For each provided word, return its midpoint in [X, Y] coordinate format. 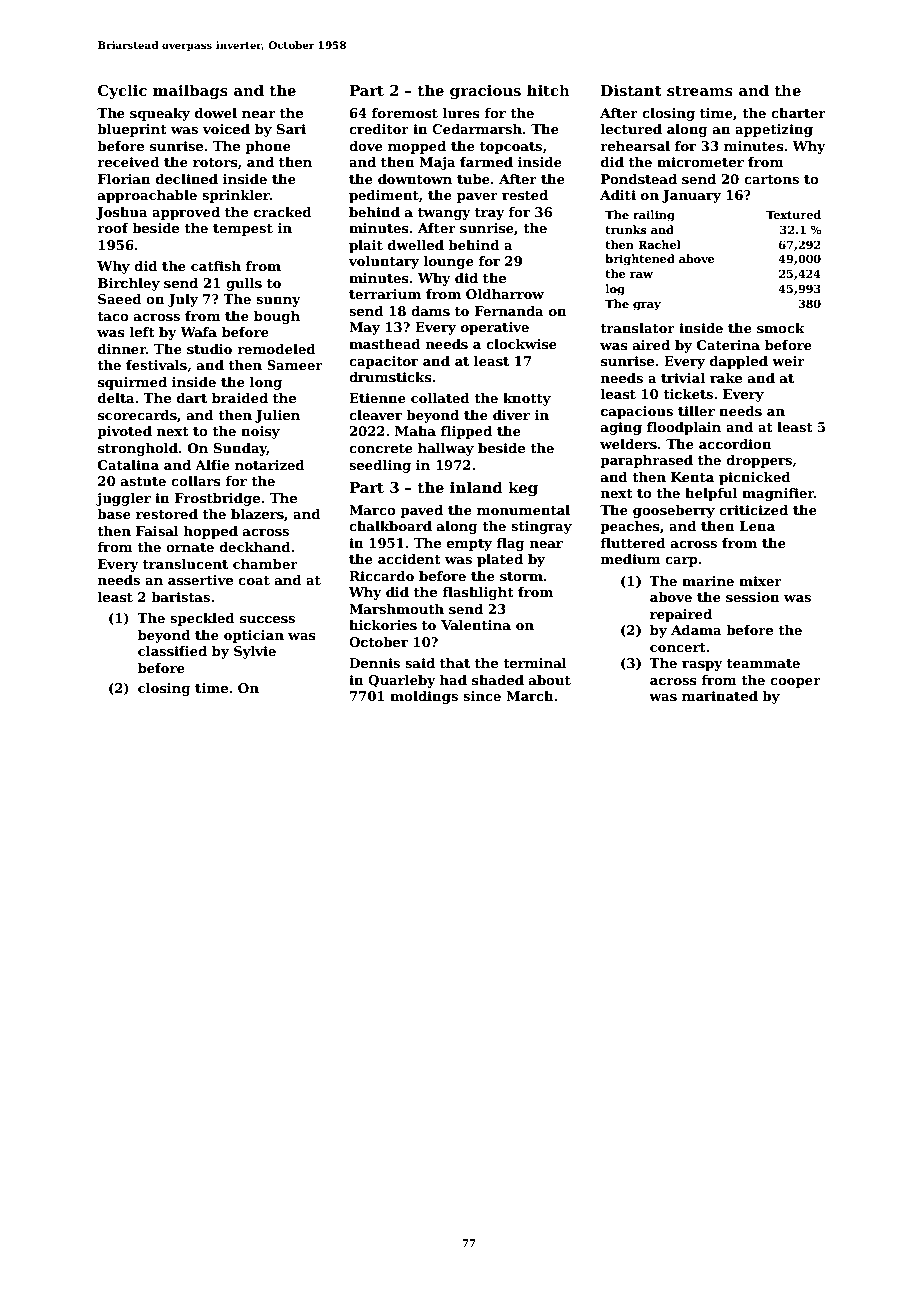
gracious [485, 92]
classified [172, 651]
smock [781, 328]
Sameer [295, 365]
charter [798, 113]
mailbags [190, 92]
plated [500, 560]
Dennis [374, 663]
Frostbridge [217, 499]
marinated [720, 696]
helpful [711, 494]
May [364, 328]
